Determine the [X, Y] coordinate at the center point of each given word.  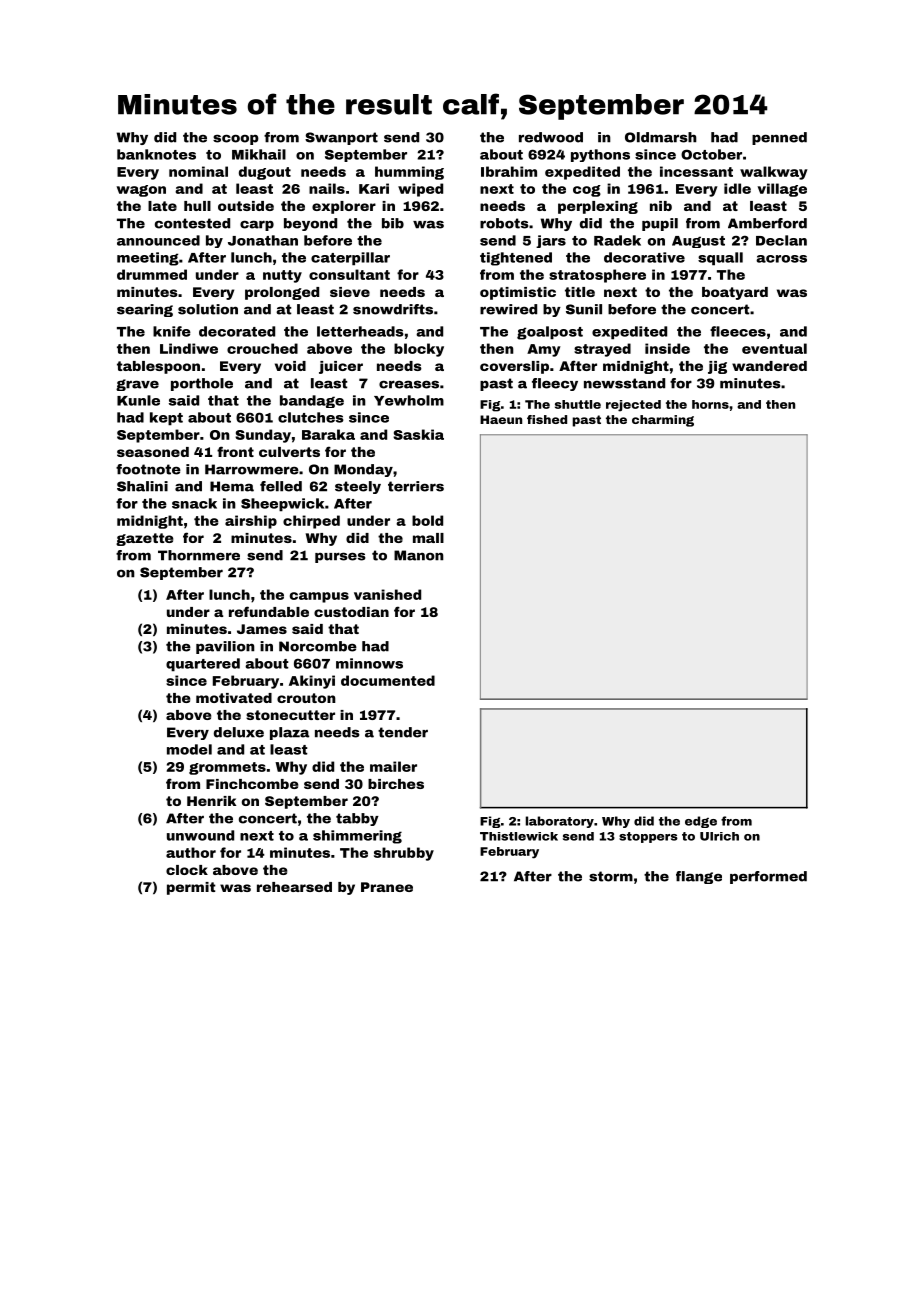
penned [779, 138]
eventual [774, 348]
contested [192, 223]
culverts [289, 452]
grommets [227, 768]
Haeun [501, 419]
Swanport [341, 138]
